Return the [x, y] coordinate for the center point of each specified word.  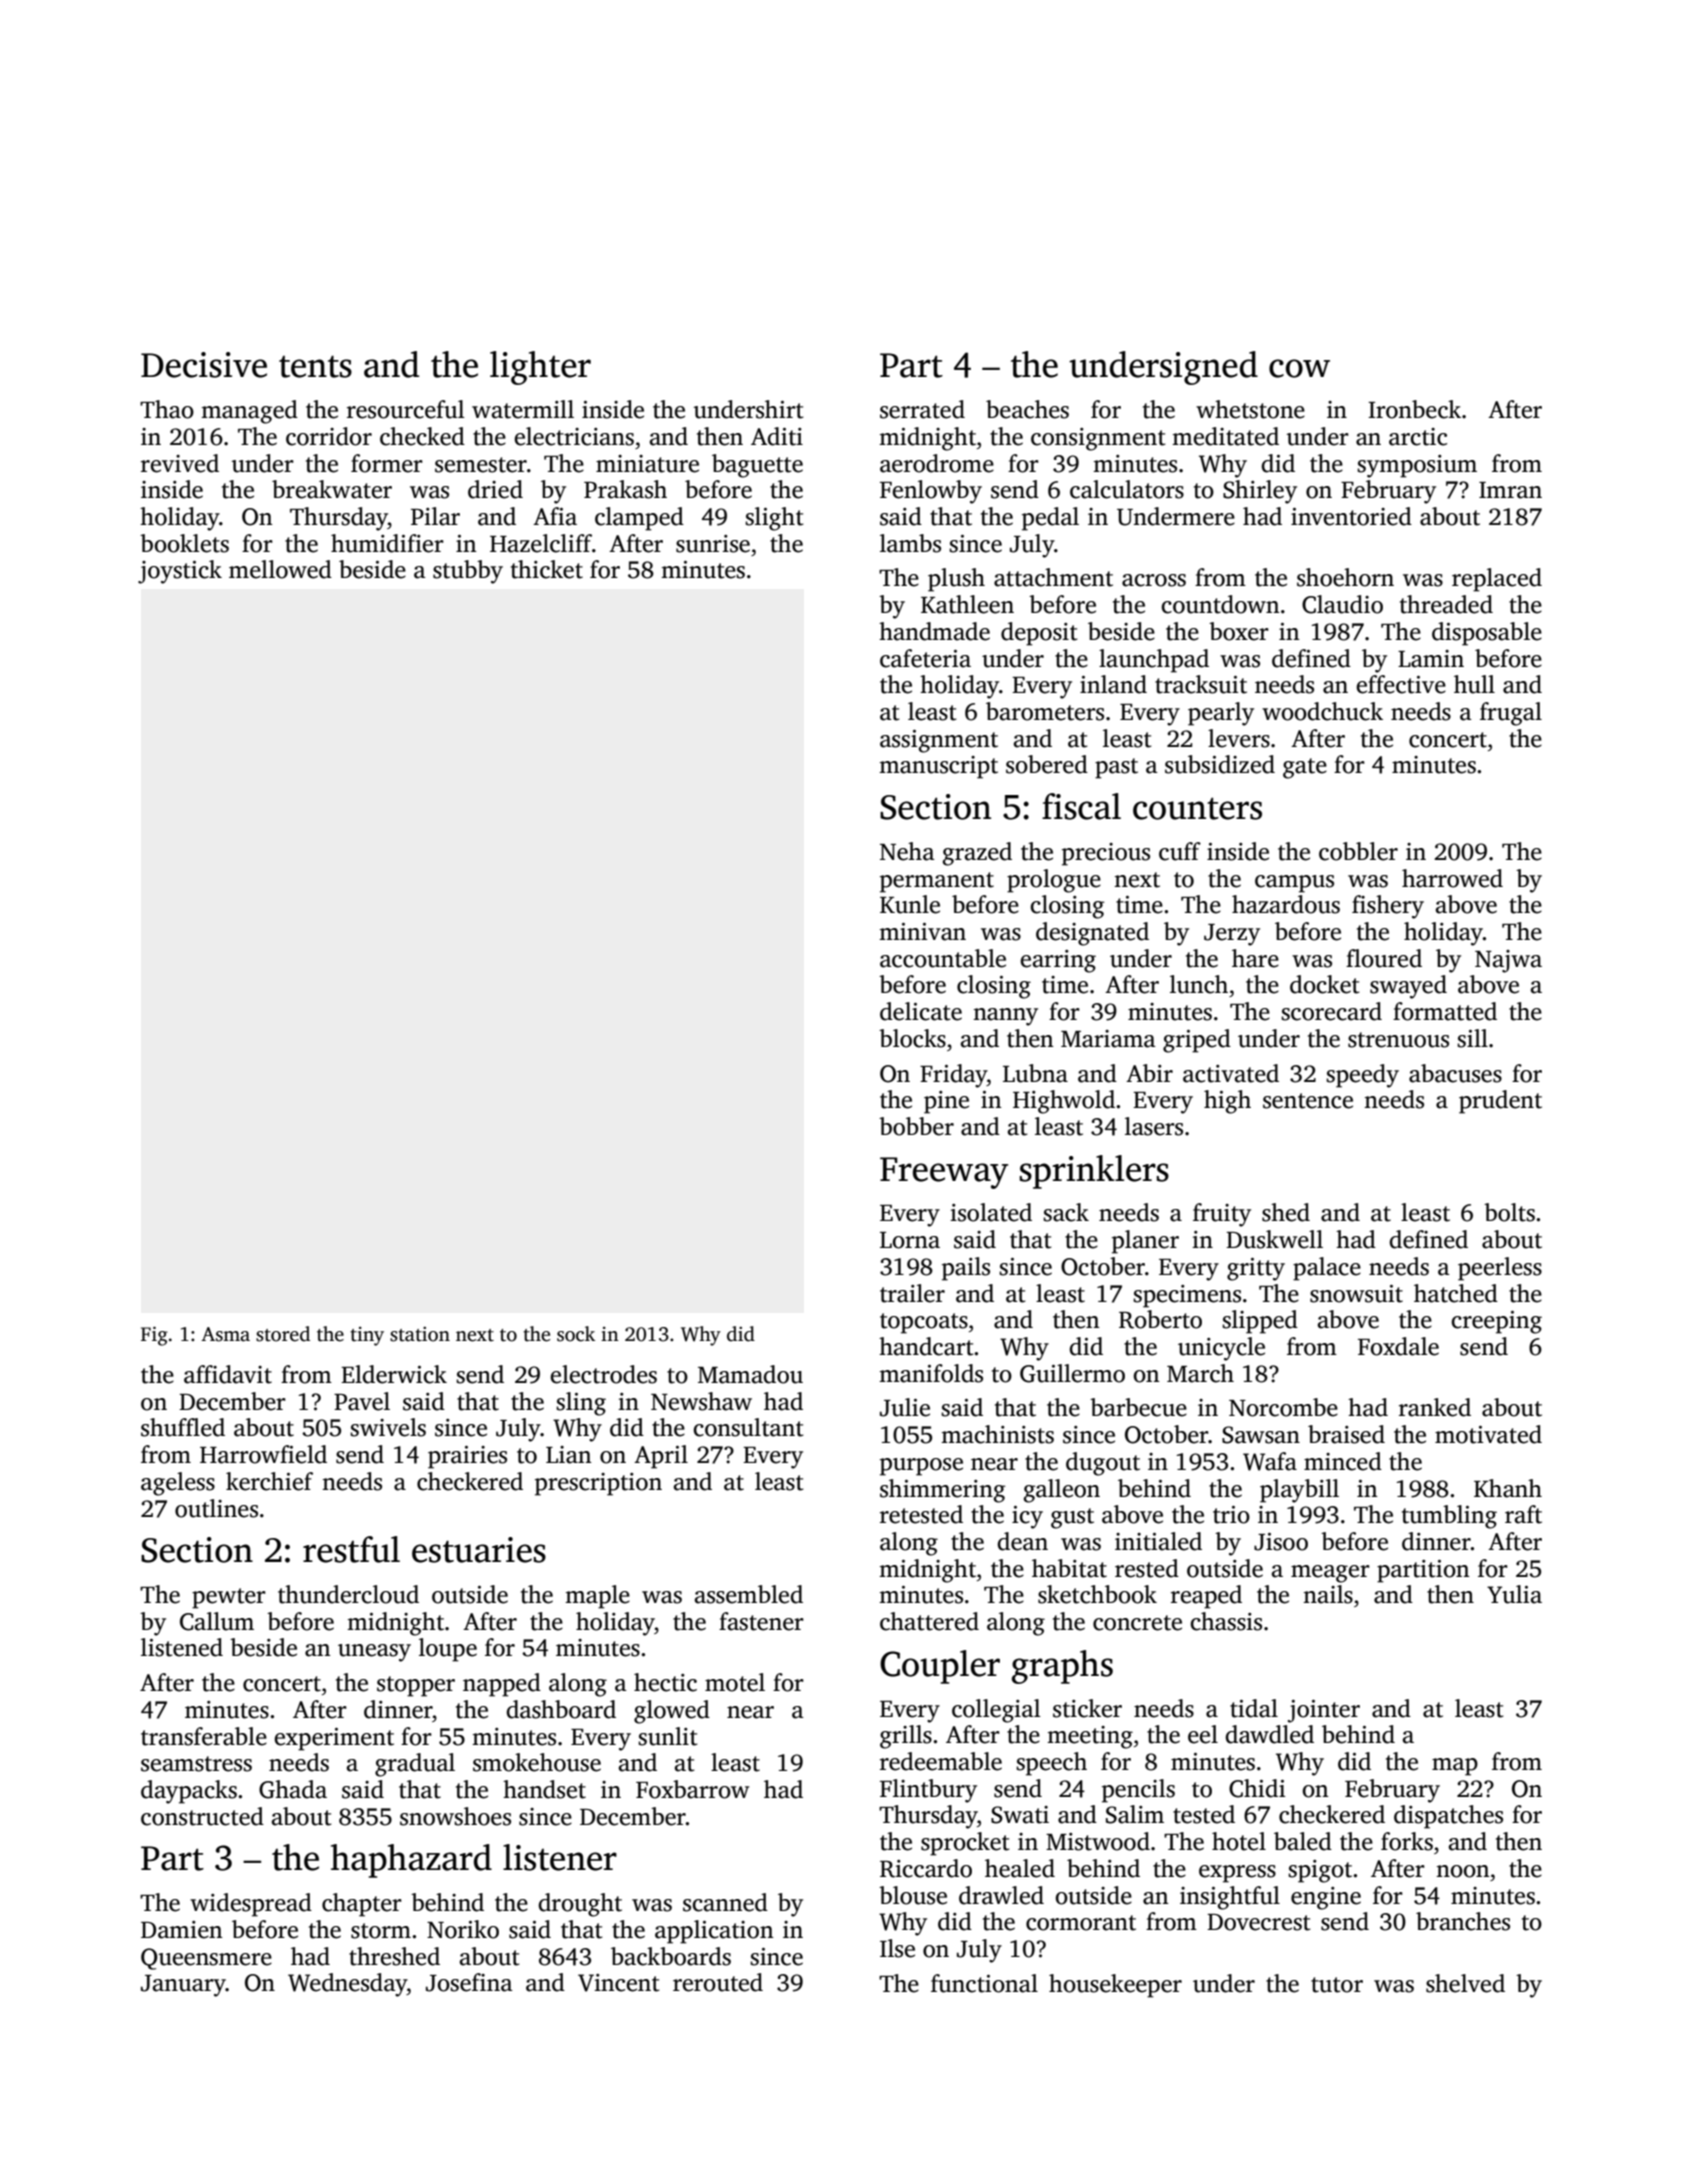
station [420, 1334]
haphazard [411, 1861]
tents [315, 366]
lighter [540, 368]
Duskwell [1274, 1239]
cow [1299, 368]
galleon [1062, 1491]
